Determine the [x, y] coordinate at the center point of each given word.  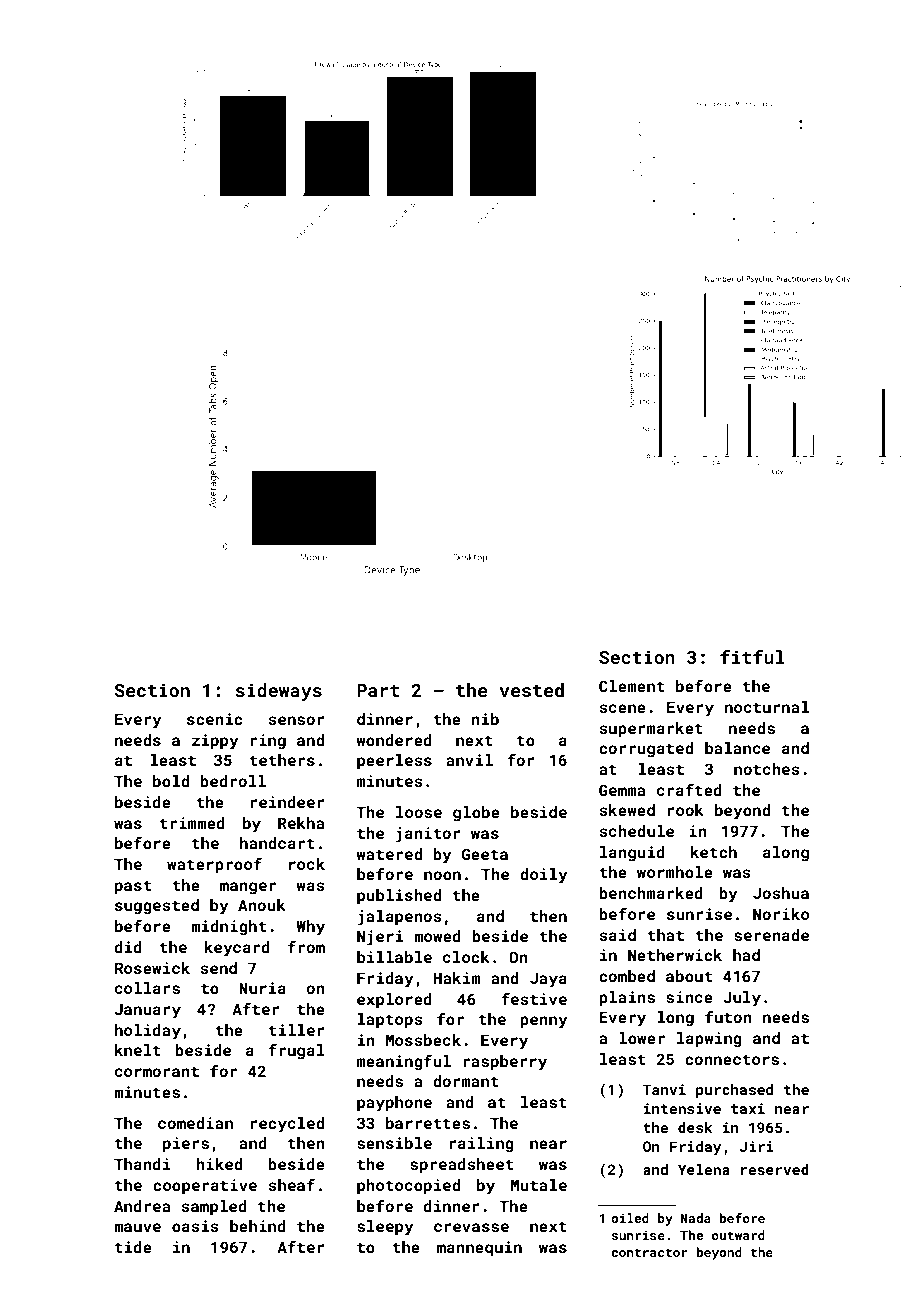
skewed [627, 810]
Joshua [781, 893]
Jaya [548, 980]
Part [378, 690]
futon [728, 1016]
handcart [277, 843]
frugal [296, 1051]
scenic [214, 719]
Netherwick [675, 955]
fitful [752, 657]
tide [133, 1247]
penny [543, 1022]
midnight [228, 928]
